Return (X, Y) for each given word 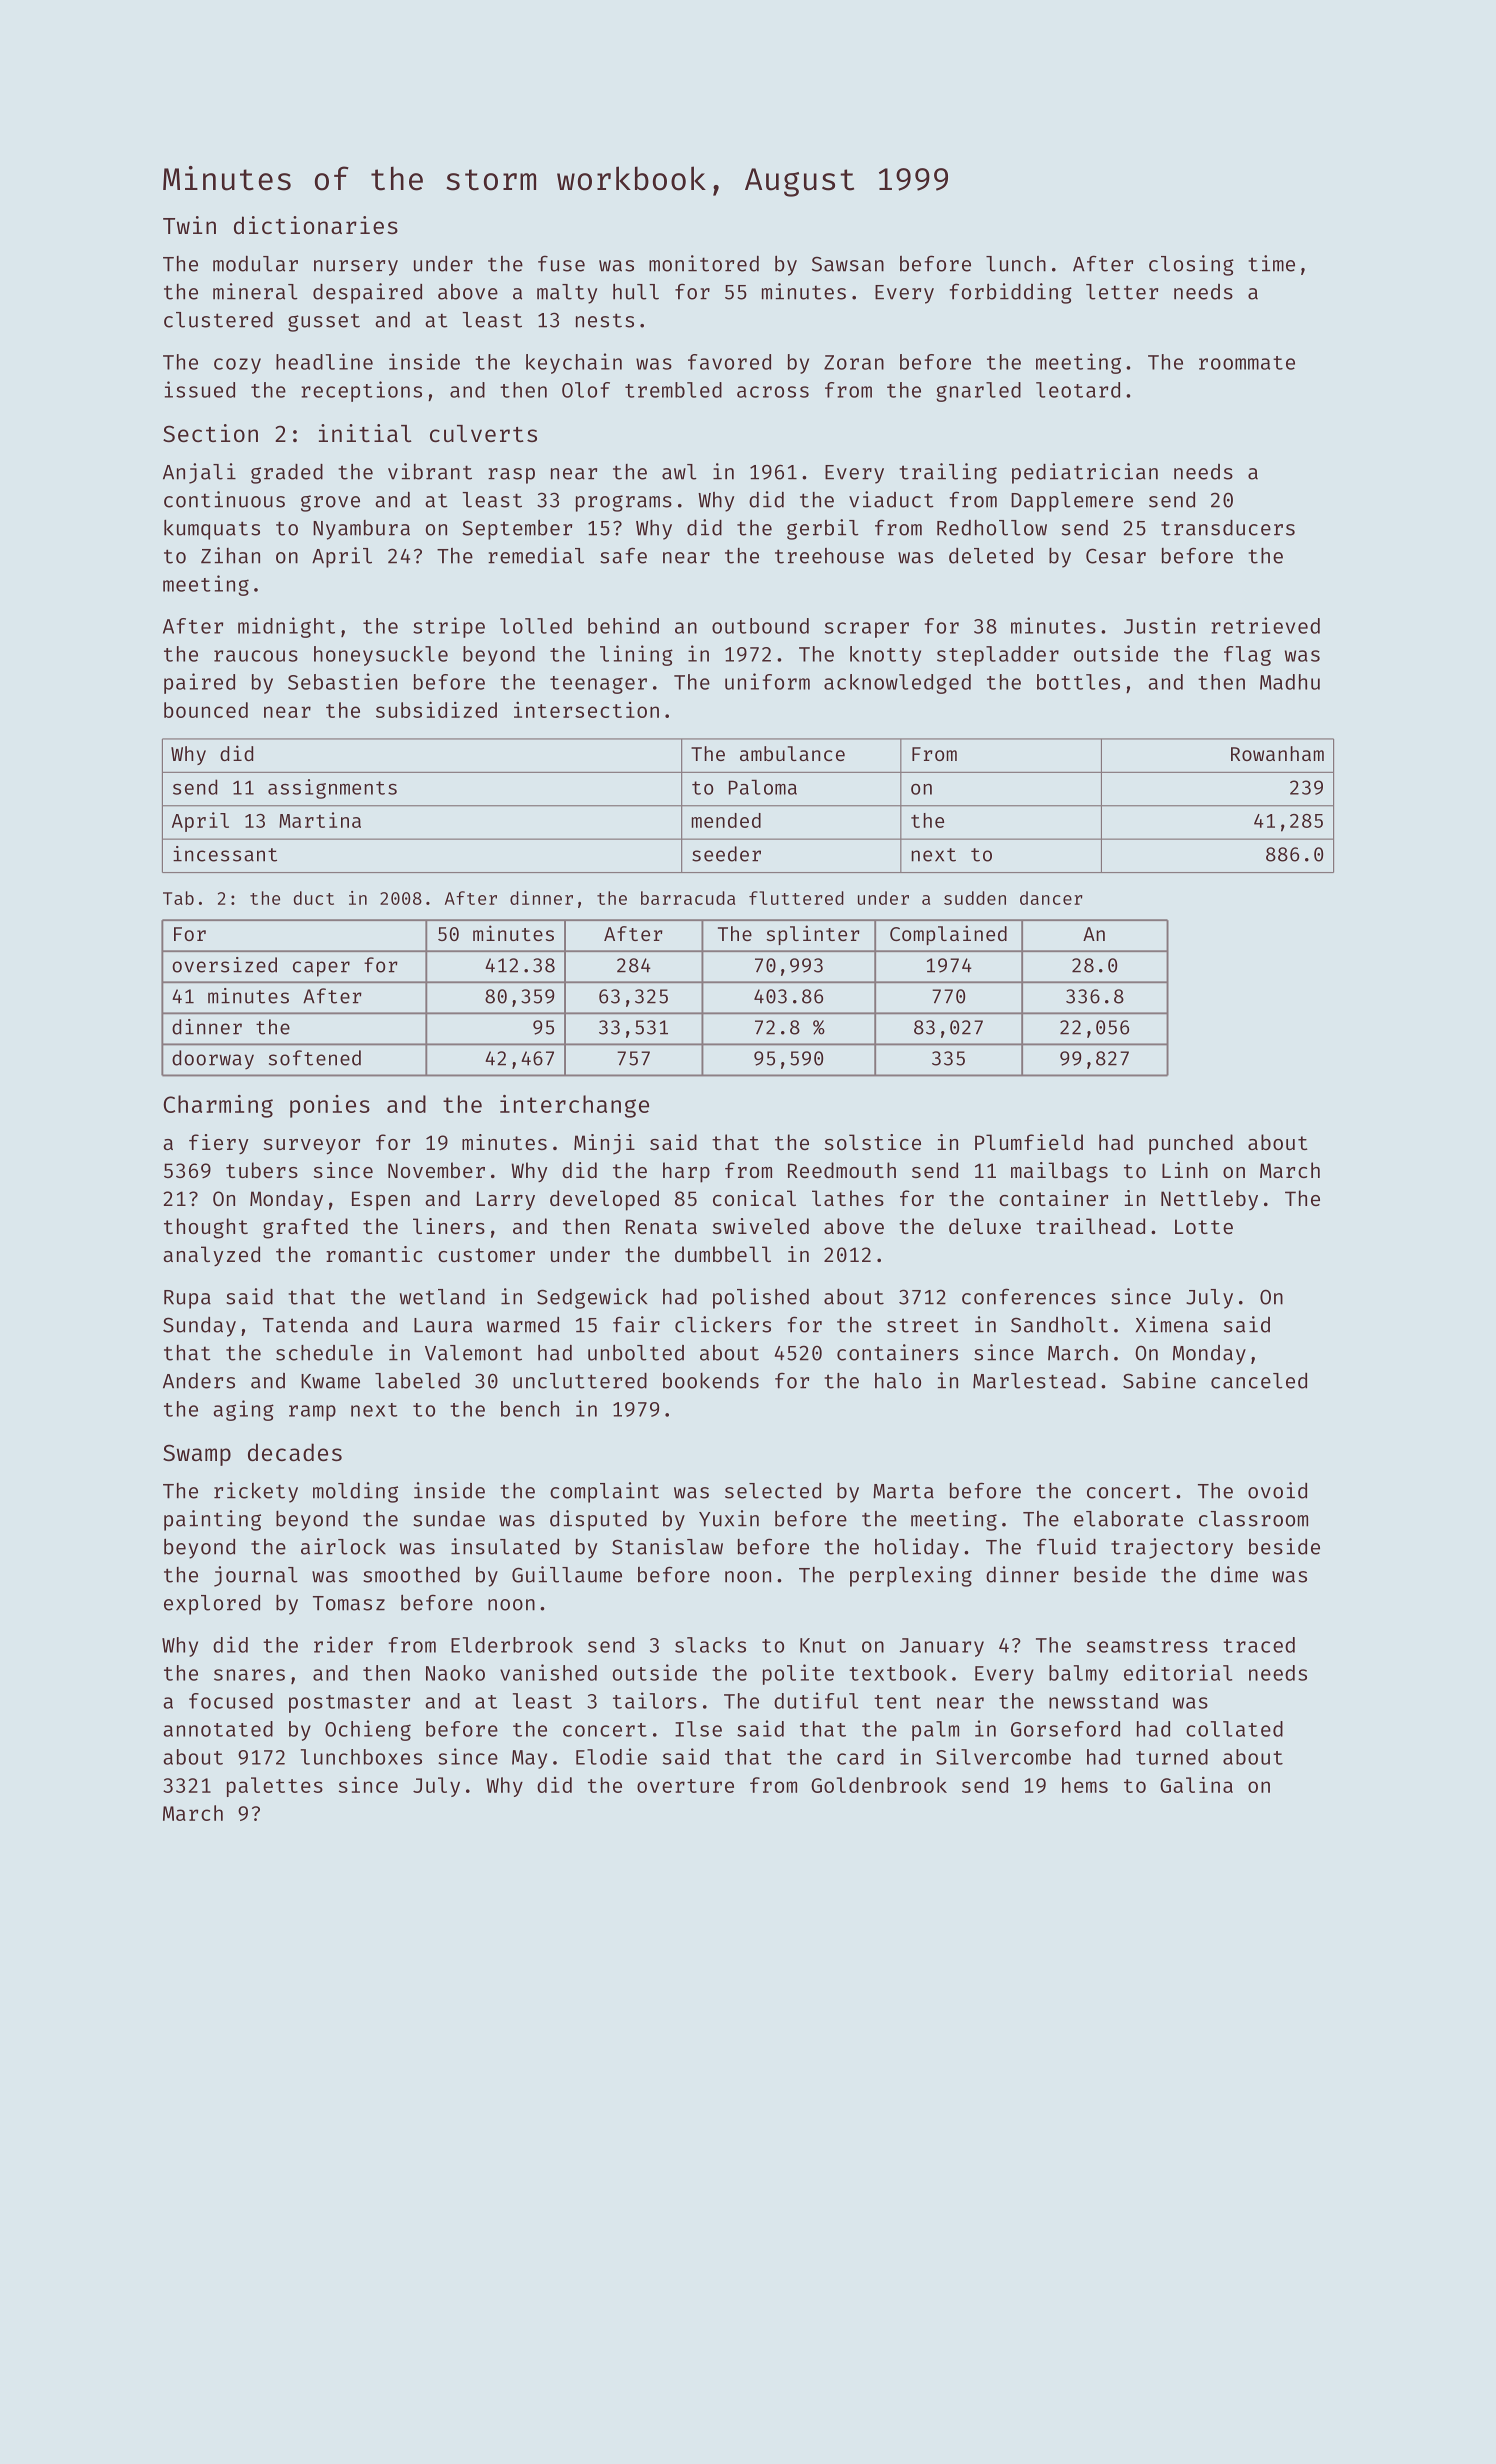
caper (321, 969)
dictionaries (316, 225)
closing (1191, 265)
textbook (898, 1673)
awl (679, 472)
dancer (1051, 898)
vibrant (430, 471)
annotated (218, 1729)
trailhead (1090, 1226)
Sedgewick (592, 1298)
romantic (374, 1254)
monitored (704, 263)
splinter (813, 935)
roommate (1247, 363)
